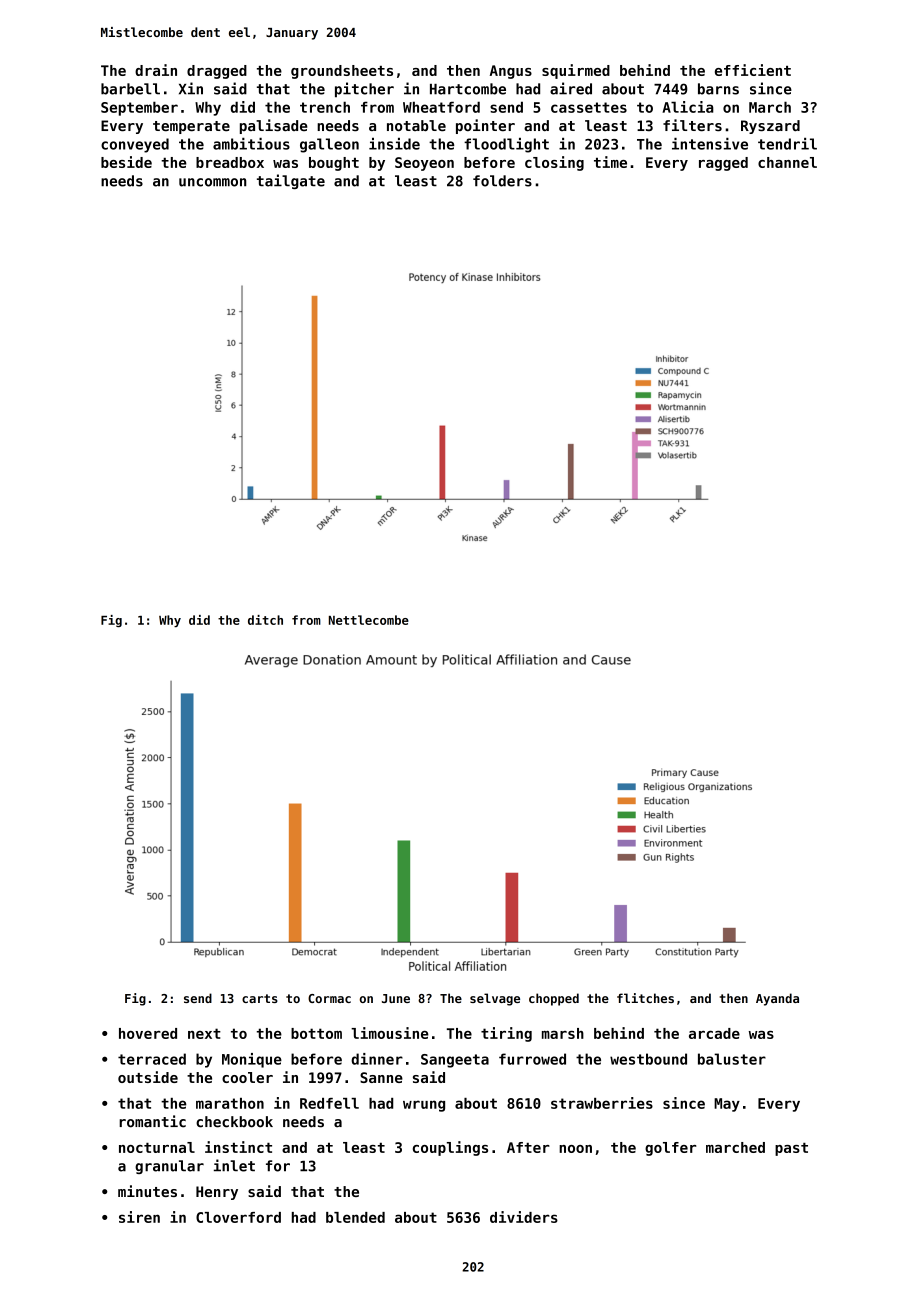 This document has height=1308, width=924. What do you see at coordinates (265, 620) in the document?
I see `ditch` at bounding box center [265, 620].
